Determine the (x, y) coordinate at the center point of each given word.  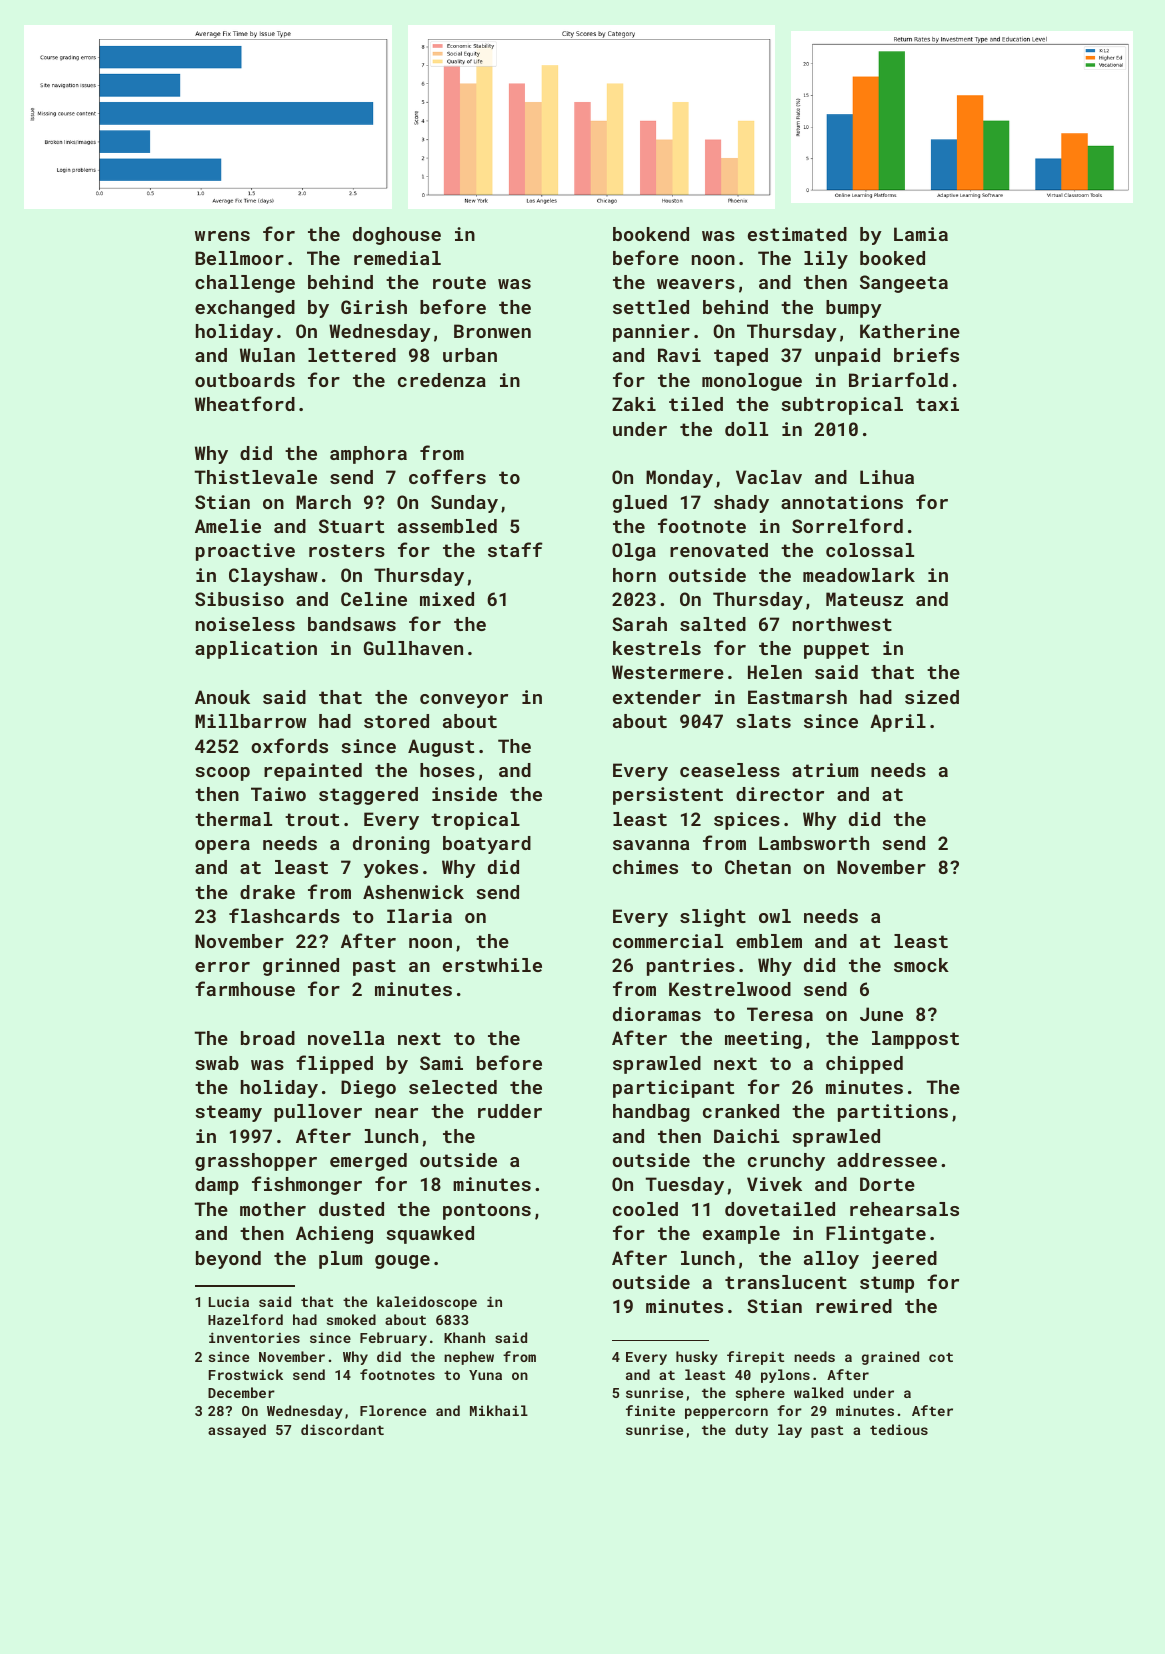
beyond (228, 1260)
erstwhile (492, 965)
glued (640, 504)
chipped (864, 1065)
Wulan (267, 355)
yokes (390, 869)
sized (932, 697)
